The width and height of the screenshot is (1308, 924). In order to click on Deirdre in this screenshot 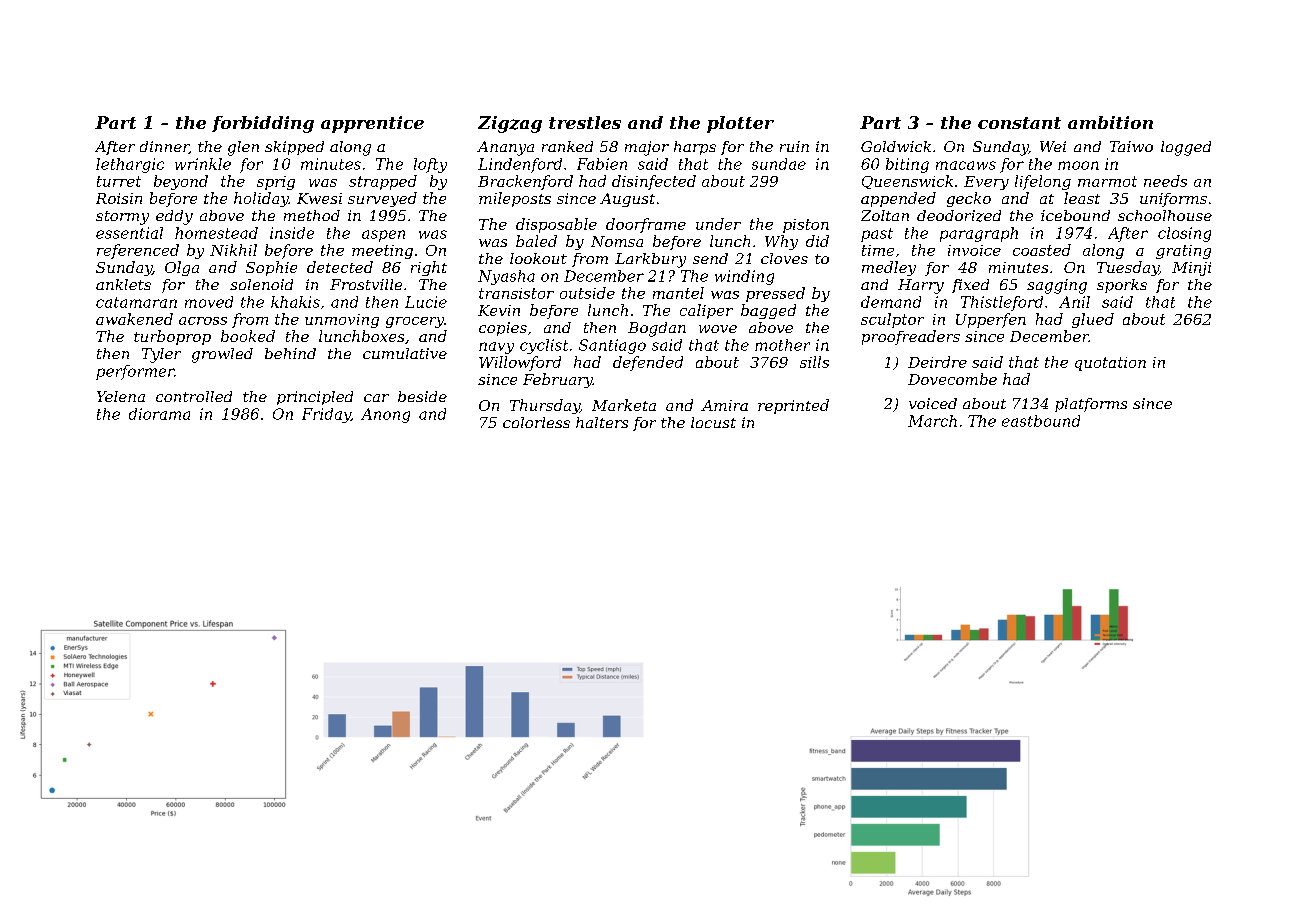, I will do `click(937, 362)`.
